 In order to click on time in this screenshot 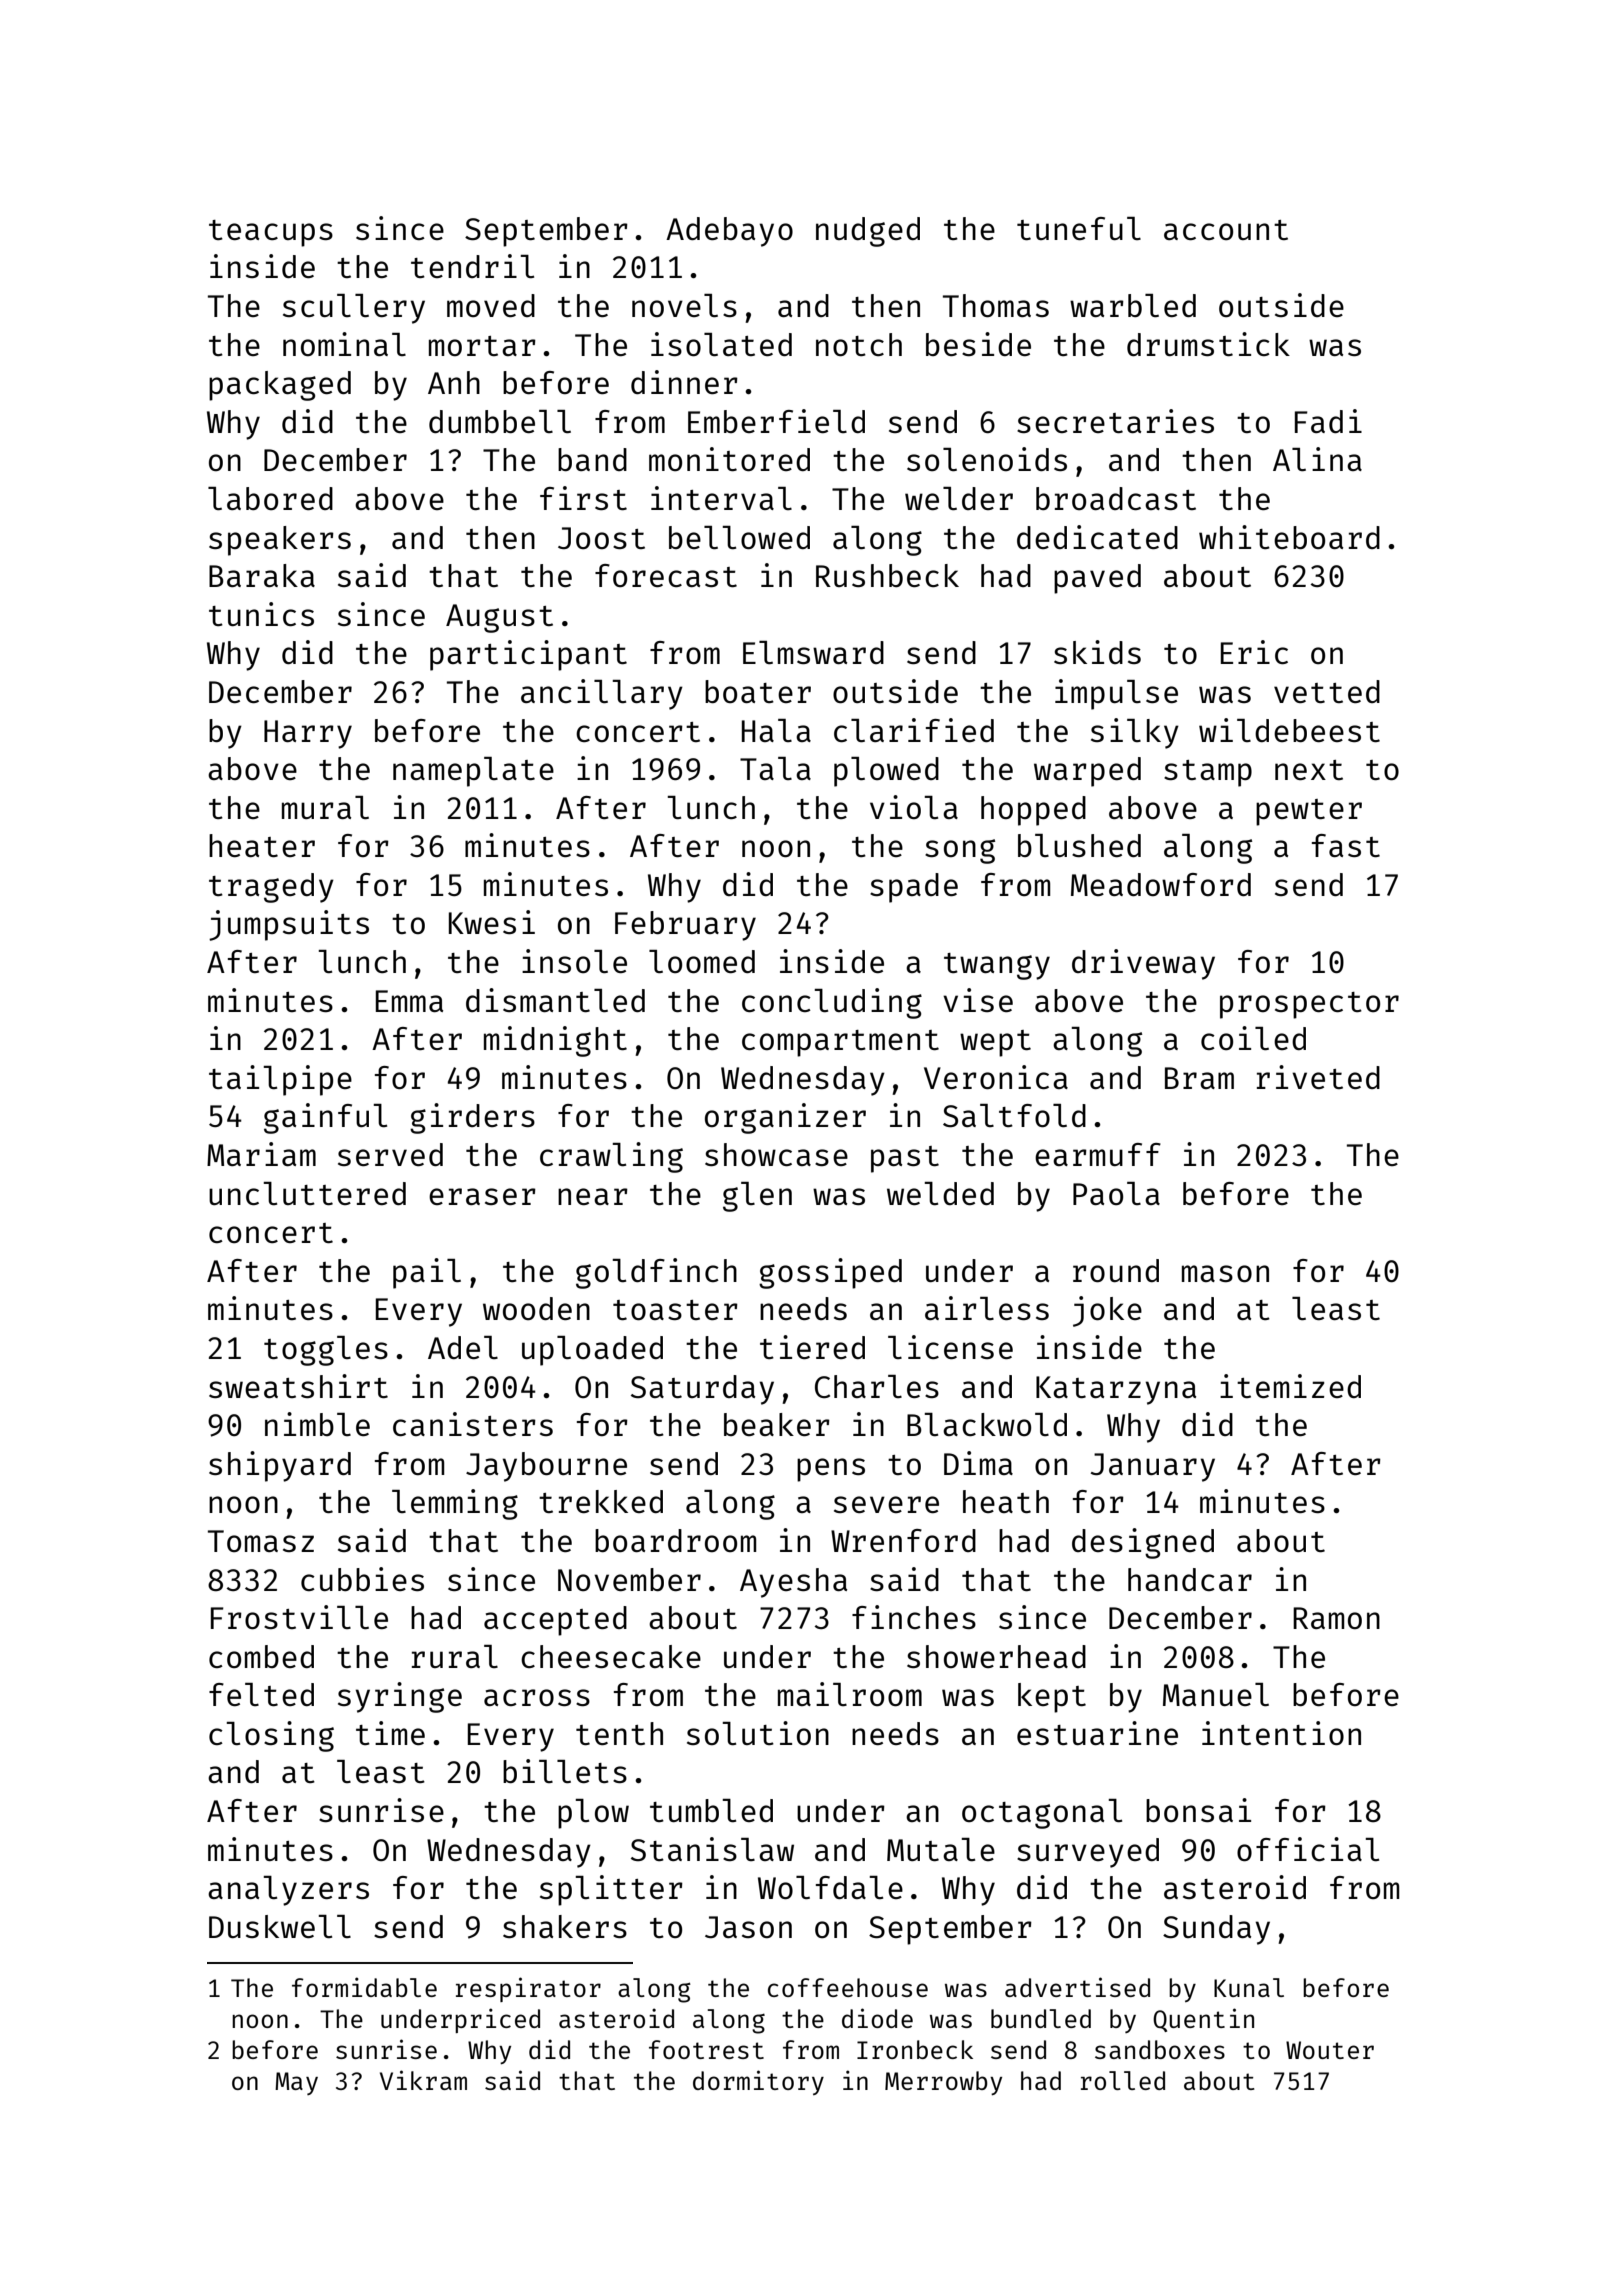, I will do `click(390, 1733)`.
